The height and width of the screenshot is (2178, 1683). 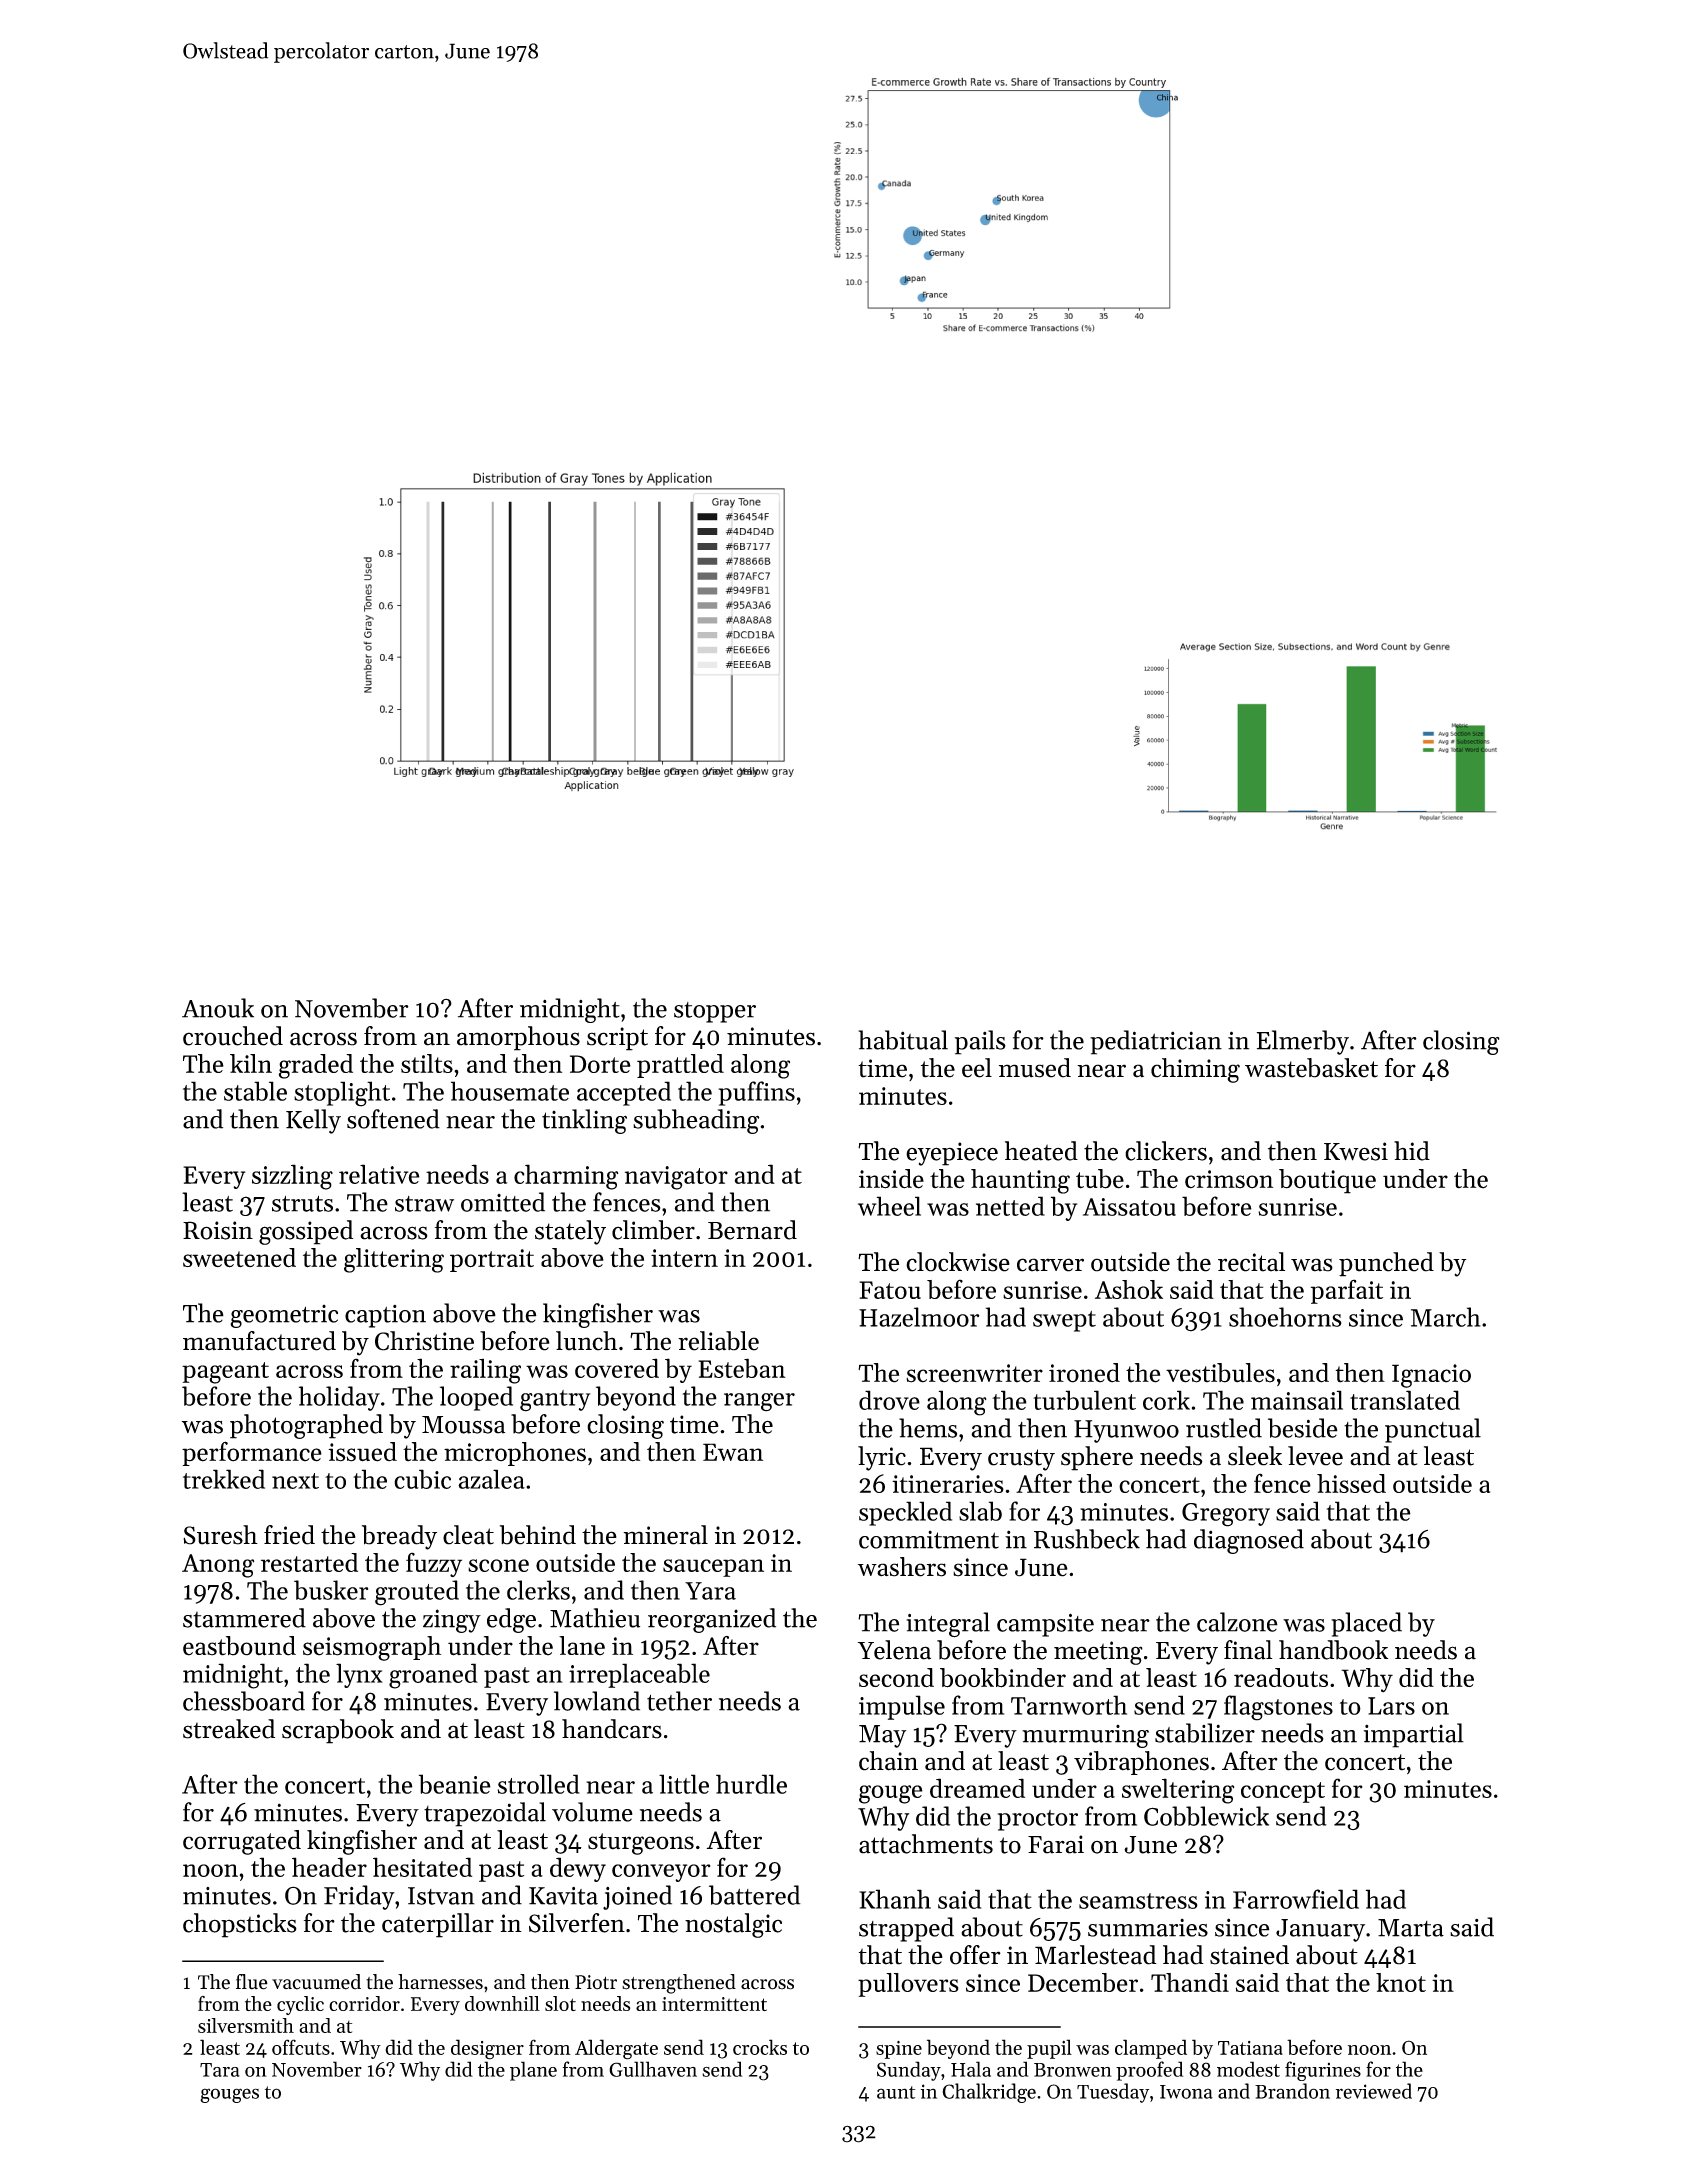 I want to click on knot, so click(x=1401, y=1982).
